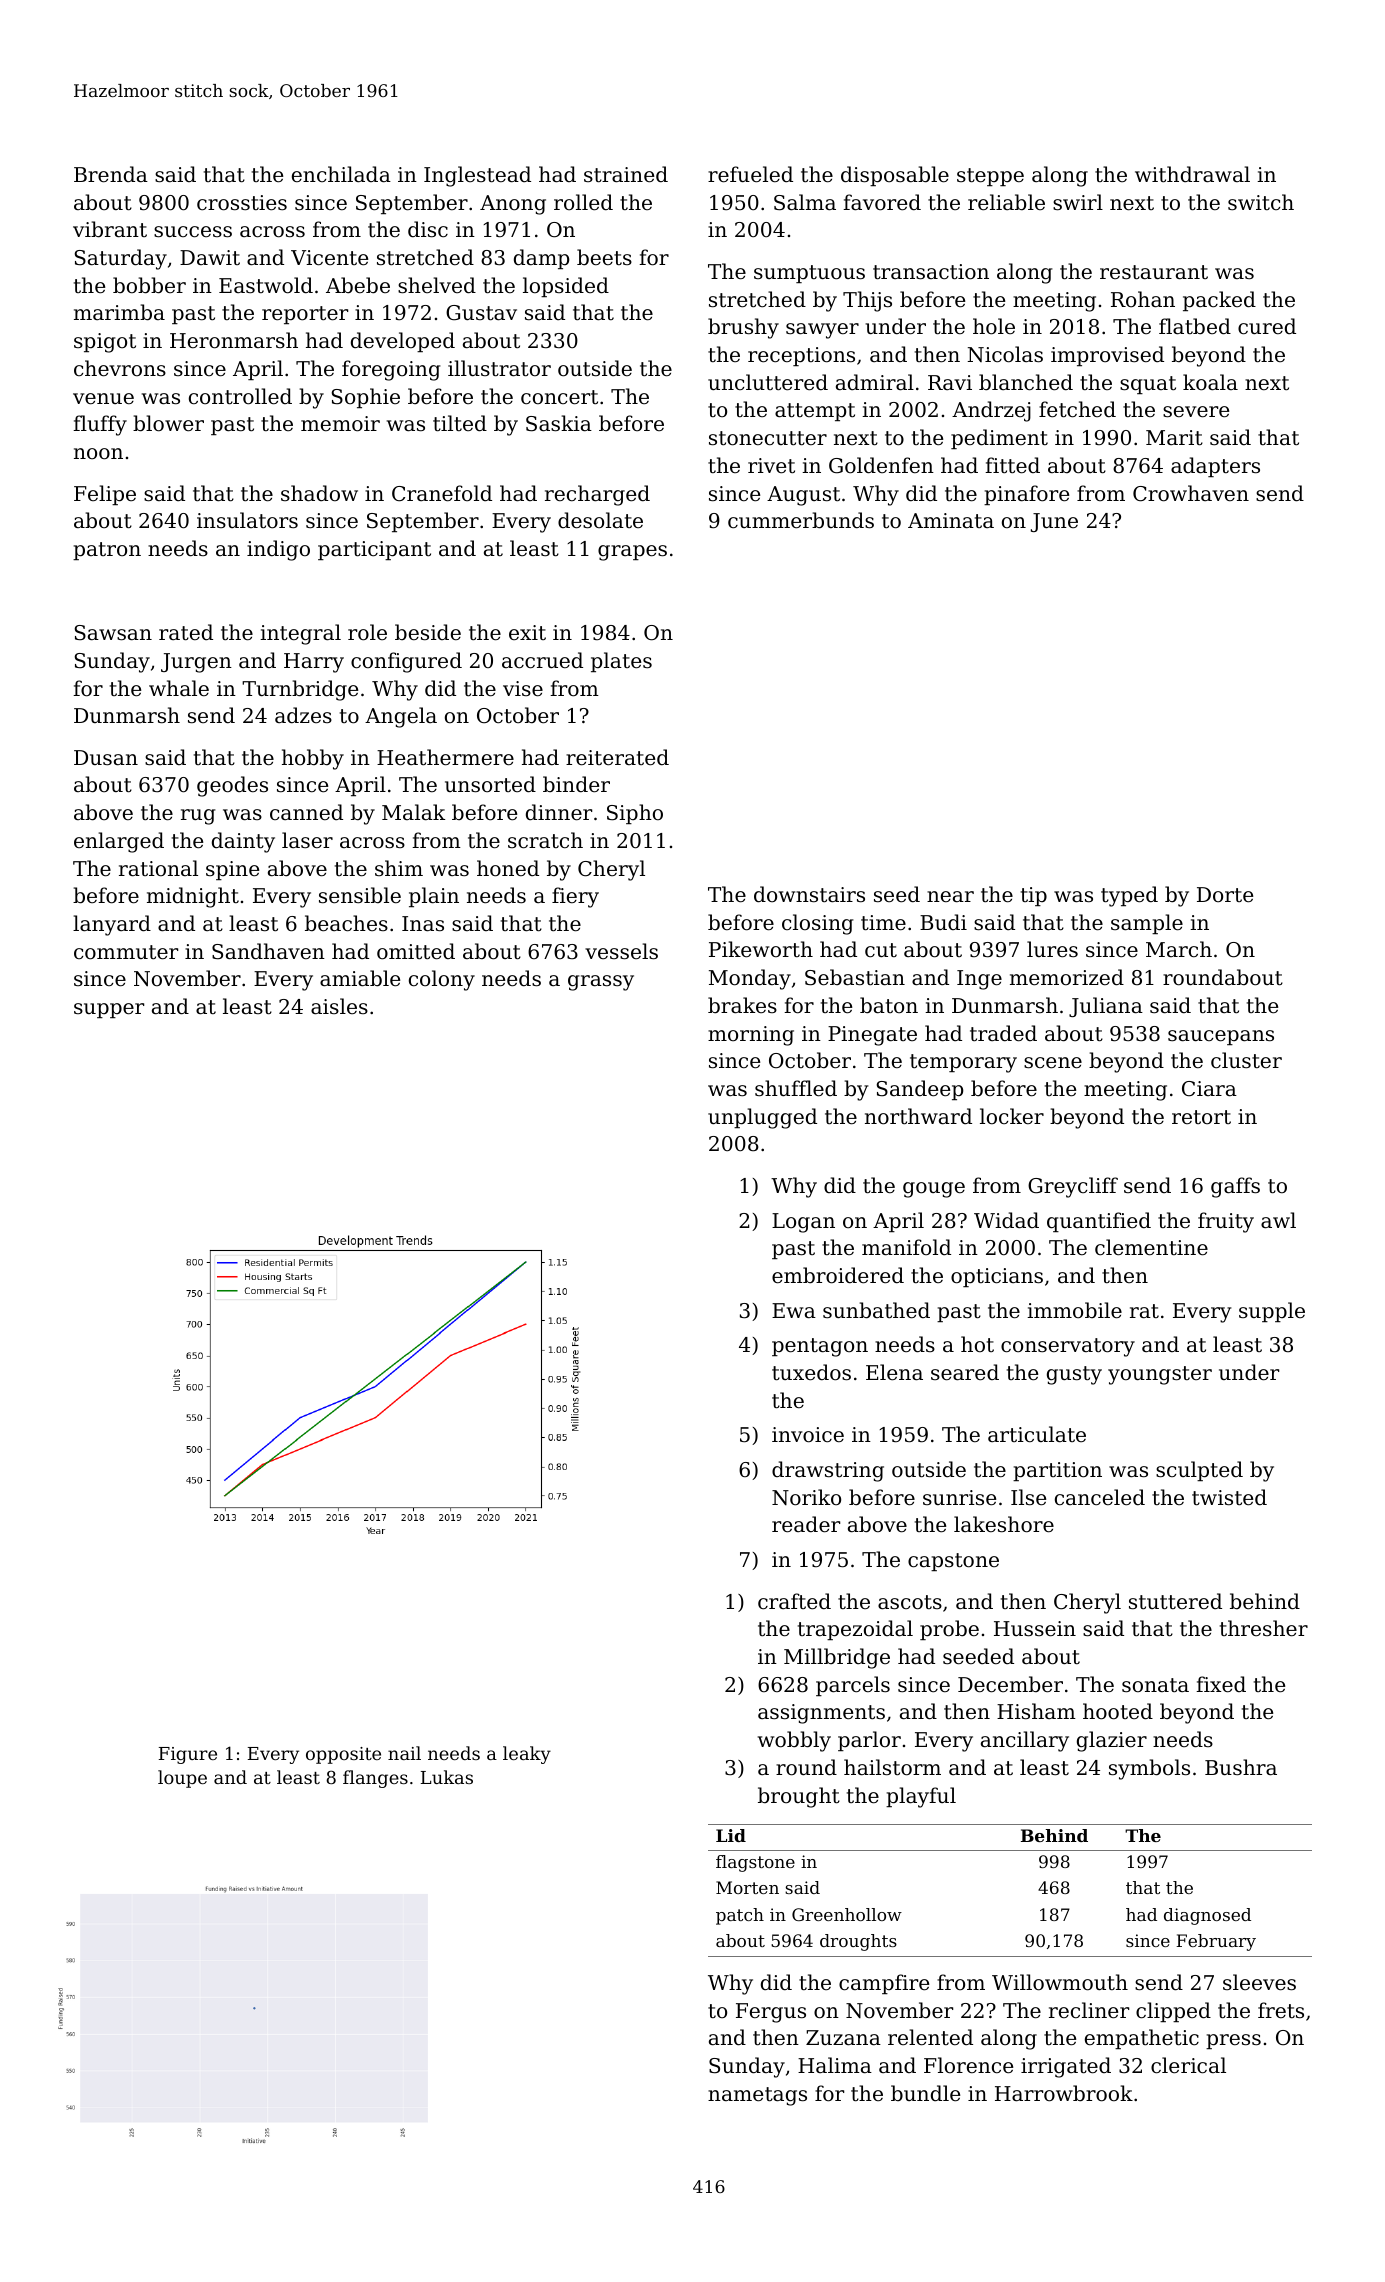 Image resolution: width=1385 pixels, height=2282 pixels. What do you see at coordinates (158, 868) in the page?
I see `rational` at bounding box center [158, 868].
